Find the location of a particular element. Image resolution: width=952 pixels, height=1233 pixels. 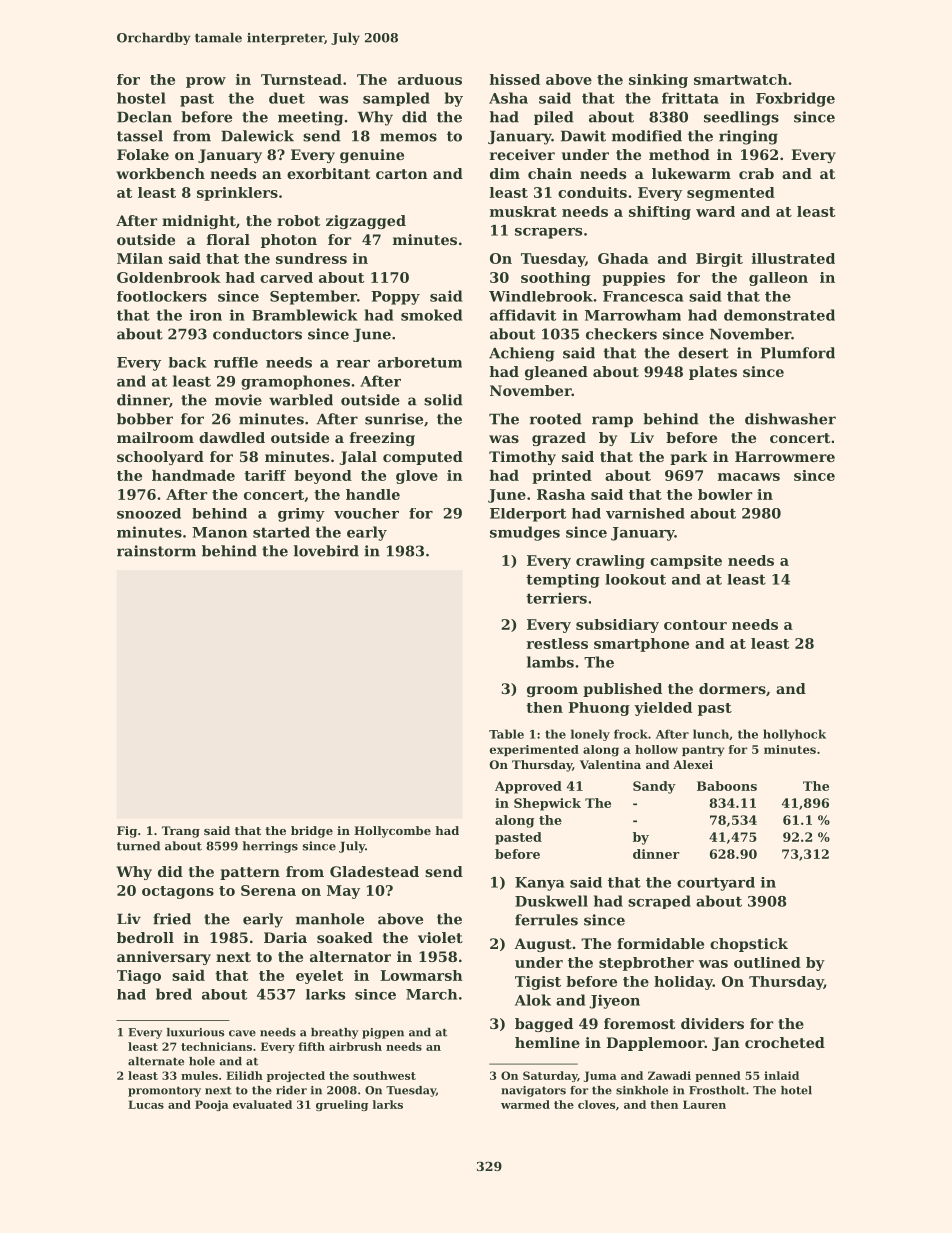

smudges is located at coordinates (525, 533).
